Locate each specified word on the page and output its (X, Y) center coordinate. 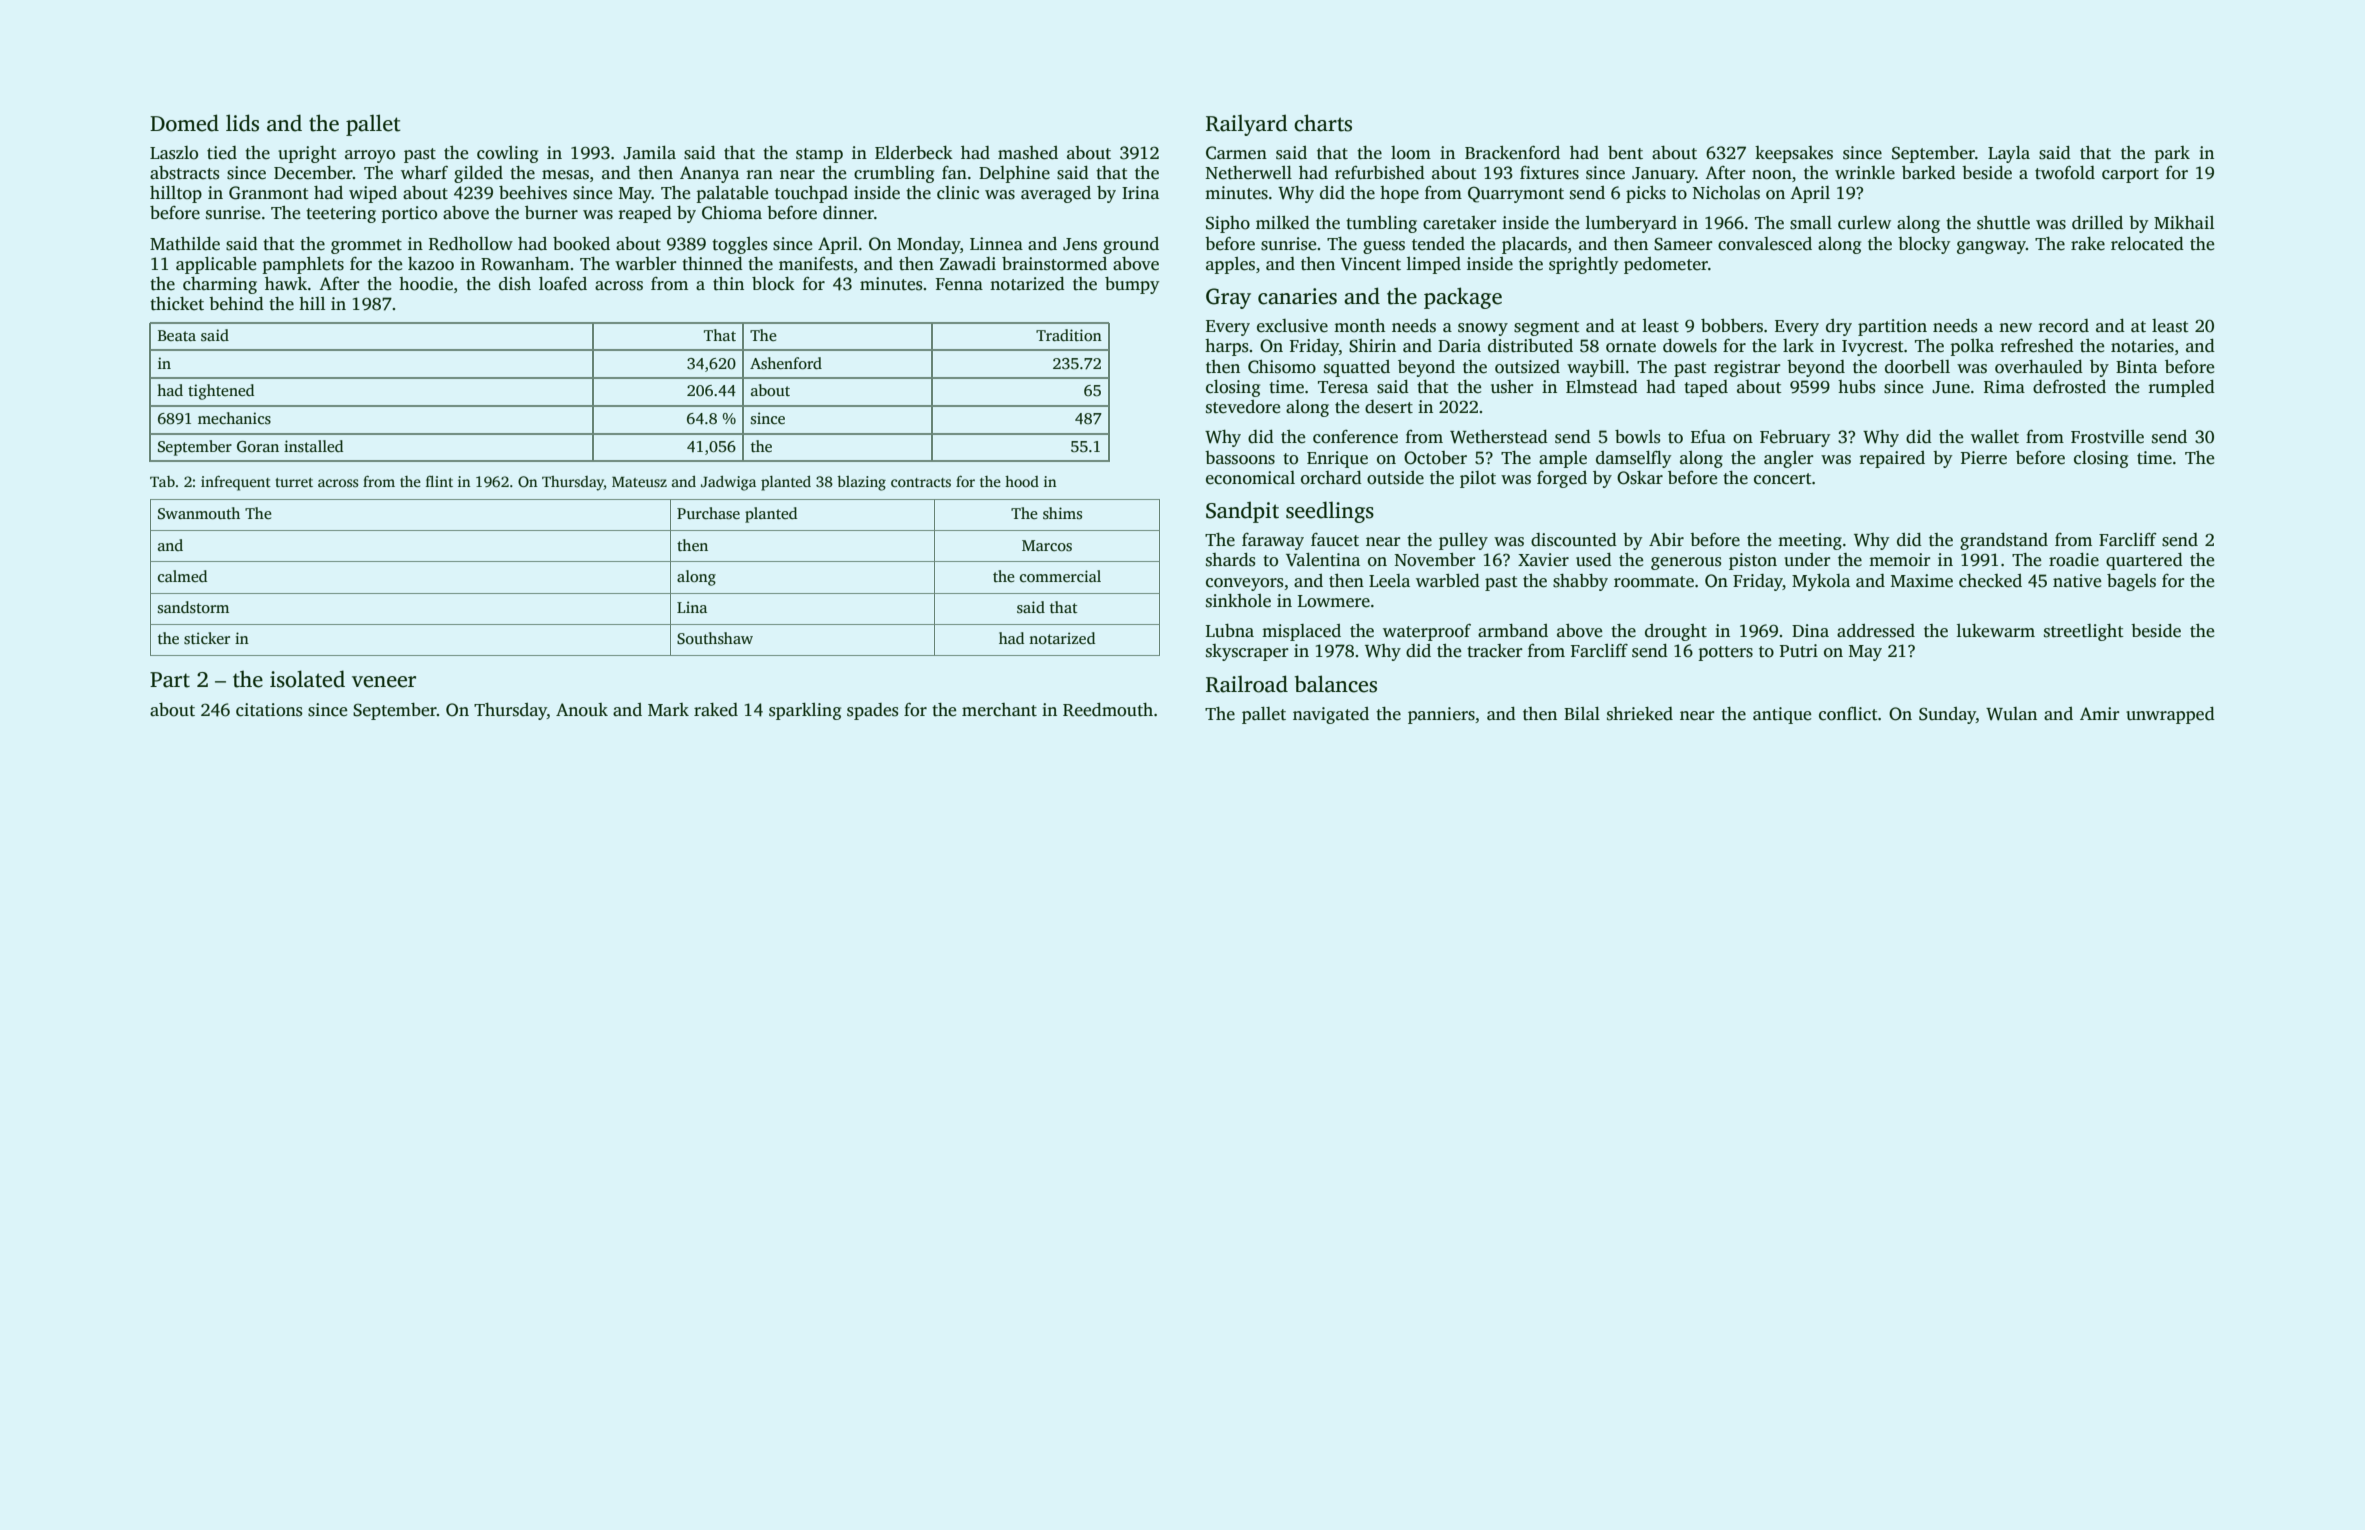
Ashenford (786, 363)
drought (1676, 632)
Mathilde (185, 244)
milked (1283, 223)
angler (1789, 459)
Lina (692, 607)
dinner (848, 213)
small (1811, 223)
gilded (478, 174)
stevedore (1243, 407)
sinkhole (1238, 601)
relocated (2147, 244)
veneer (384, 682)
